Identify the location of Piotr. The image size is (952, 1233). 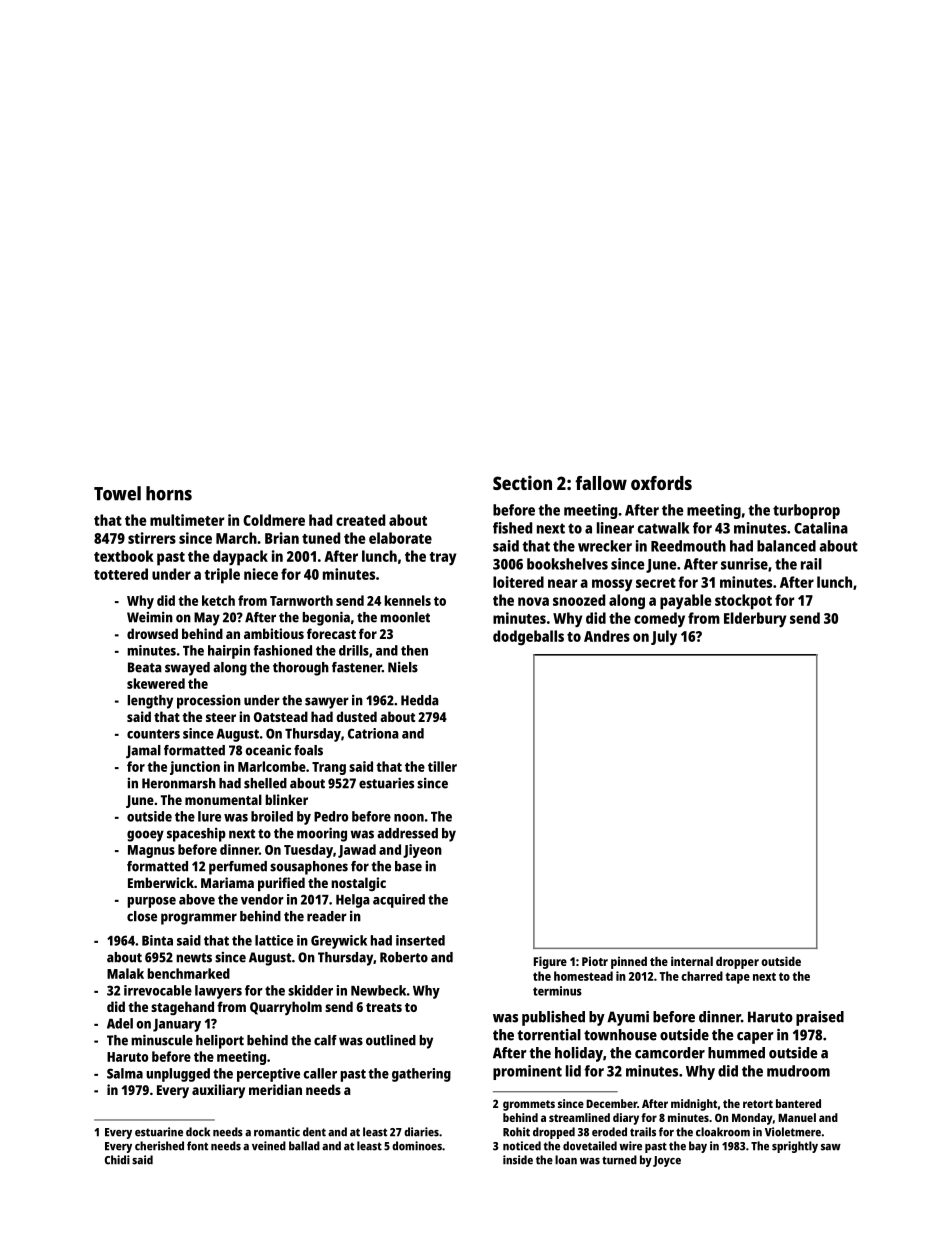
(595, 961).
